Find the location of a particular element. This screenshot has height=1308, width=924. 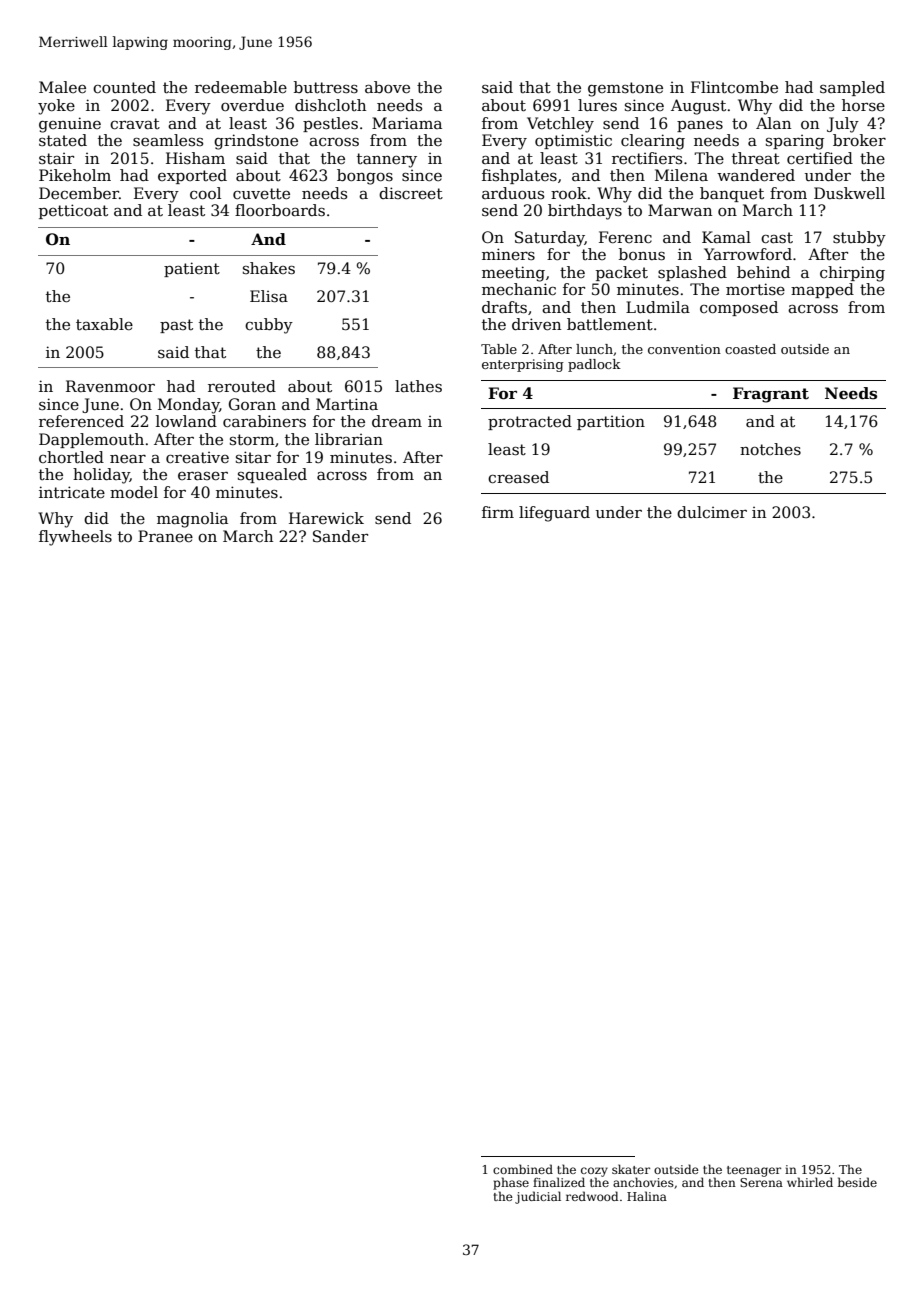

Flintcombe is located at coordinates (734, 87).
